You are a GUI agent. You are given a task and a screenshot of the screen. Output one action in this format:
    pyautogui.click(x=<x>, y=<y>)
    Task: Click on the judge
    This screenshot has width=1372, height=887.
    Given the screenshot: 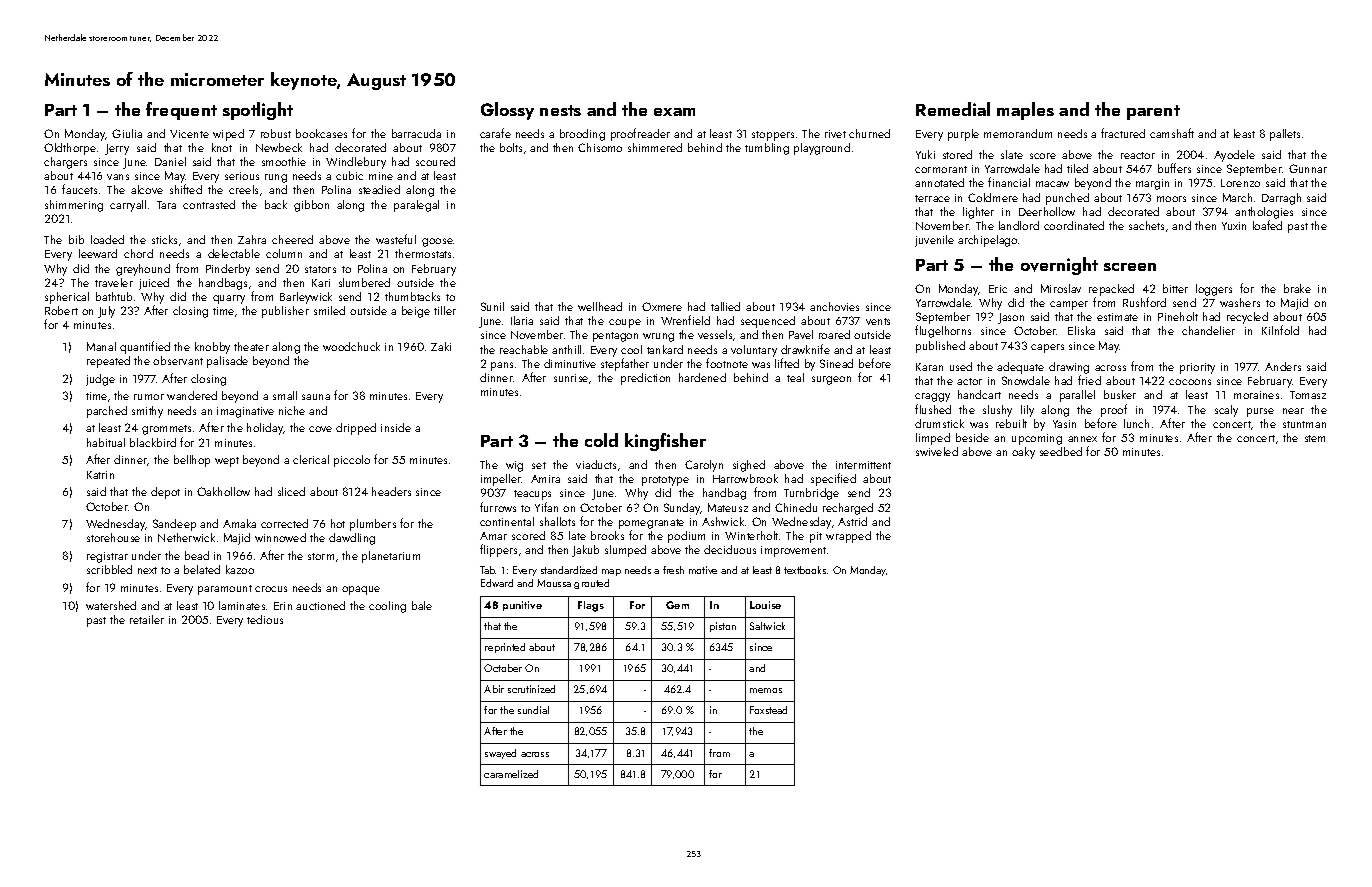 What is the action you would take?
    pyautogui.click(x=100, y=380)
